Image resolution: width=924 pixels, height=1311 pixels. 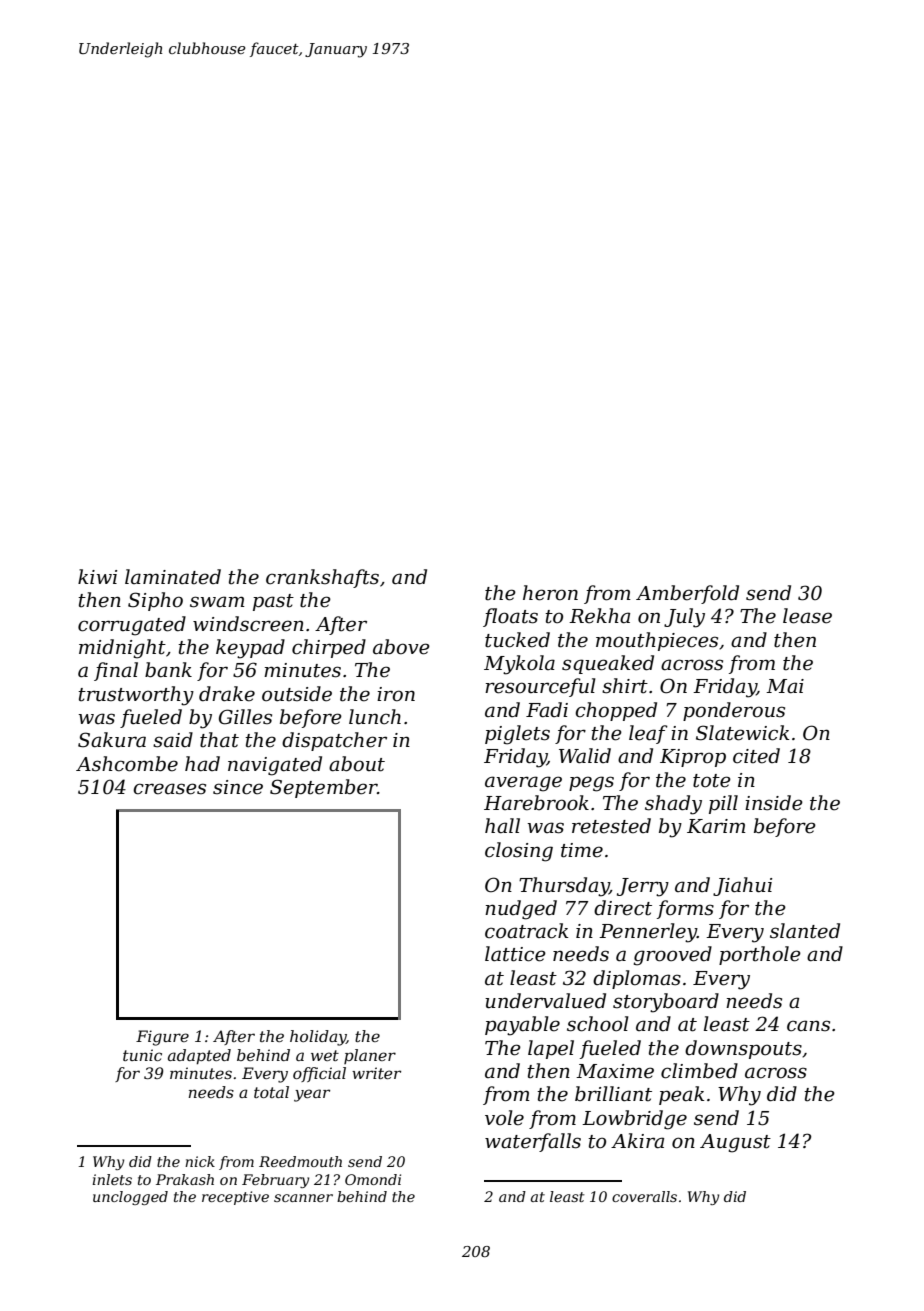 I want to click on total, so click(x=271, y=1092).
